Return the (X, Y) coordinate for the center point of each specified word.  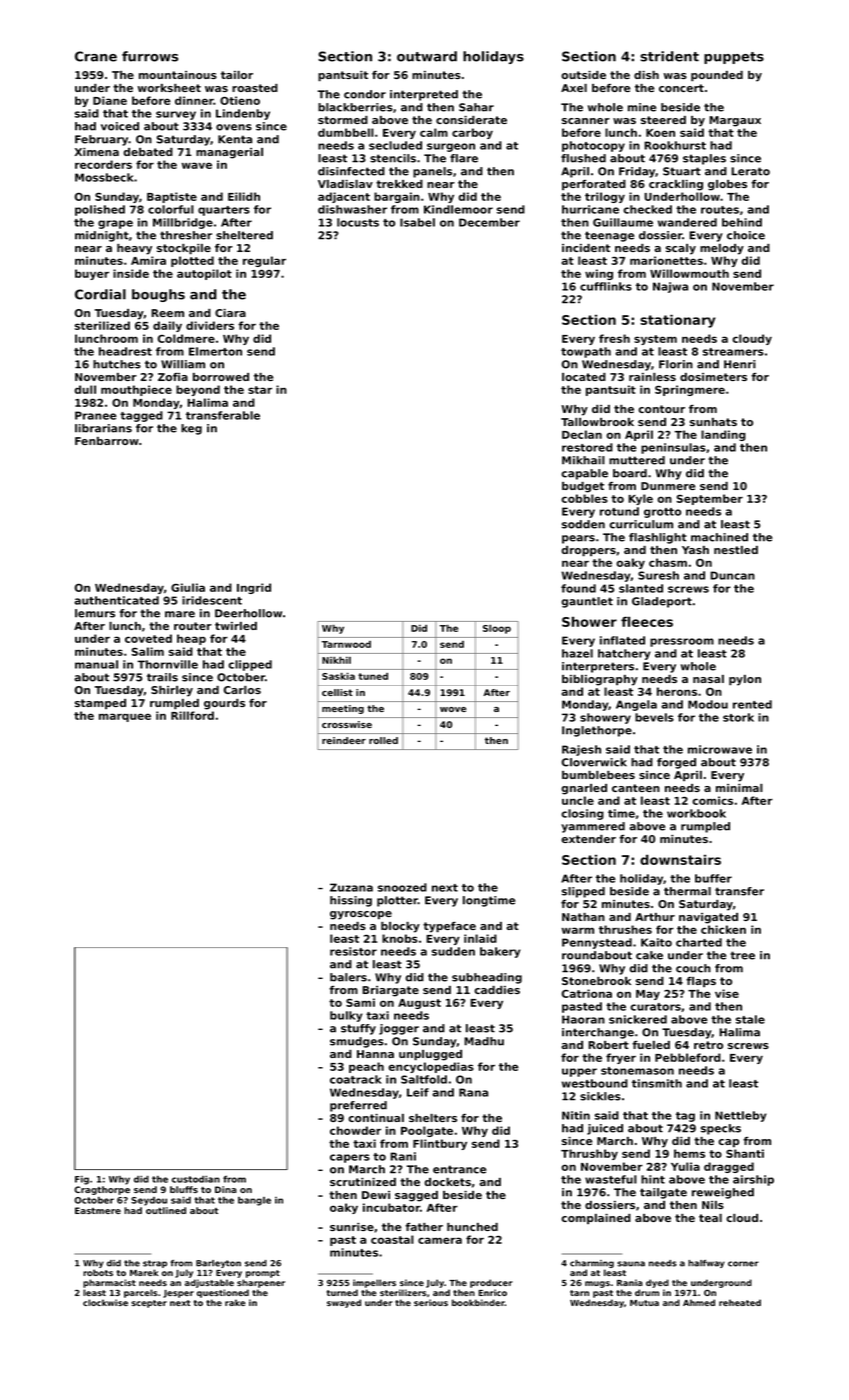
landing (723, 435)
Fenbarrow (107, 441)
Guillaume (623, 222)
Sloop (497, 629)
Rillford (192, 715)
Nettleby (741, 1116)
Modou (708, 704)
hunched (472, 1227)
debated (148, 152)
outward (427, 56)
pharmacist (109, 1283)
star (260, 390)
